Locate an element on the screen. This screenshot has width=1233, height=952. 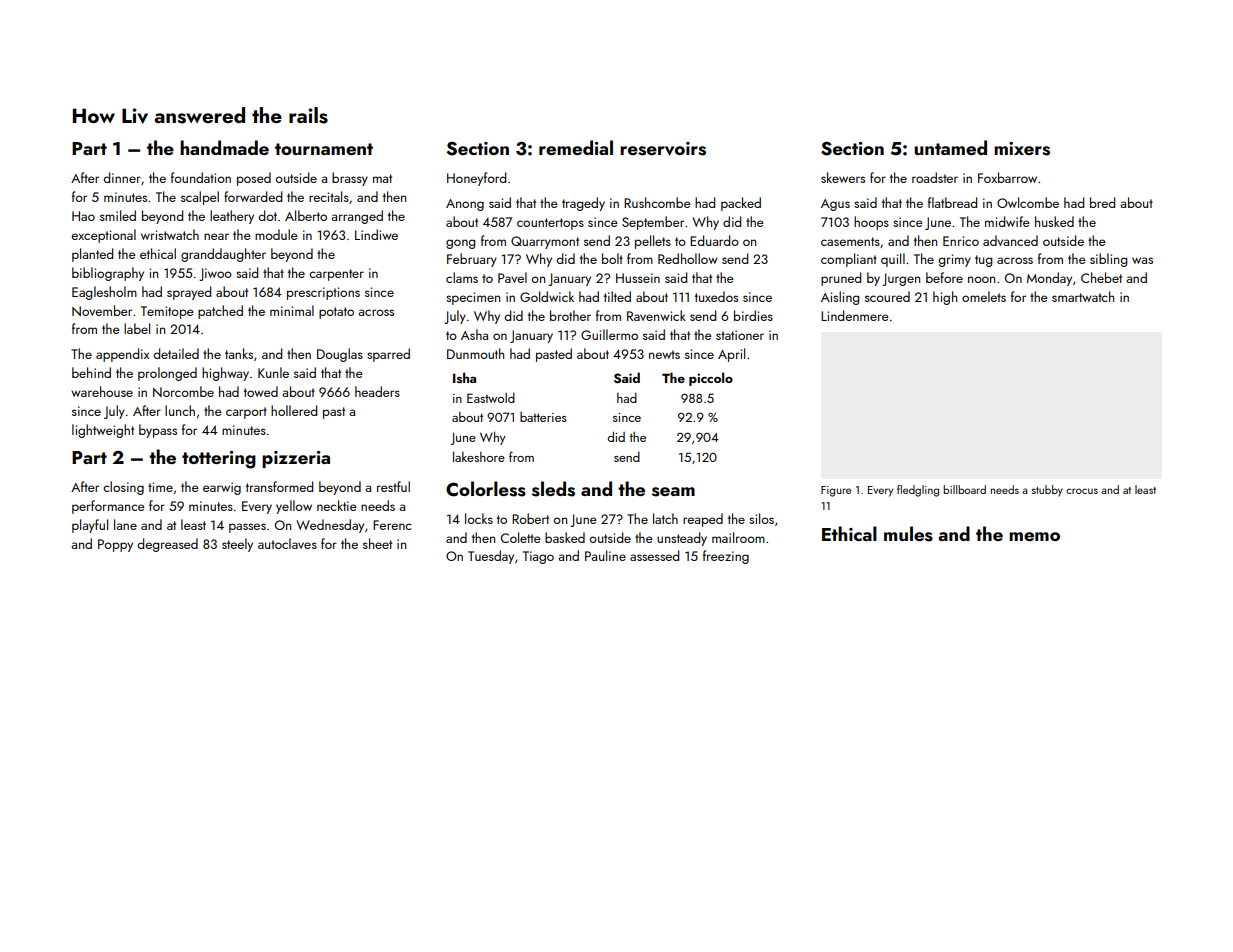
remedial is located at coordinates (576, 147).
